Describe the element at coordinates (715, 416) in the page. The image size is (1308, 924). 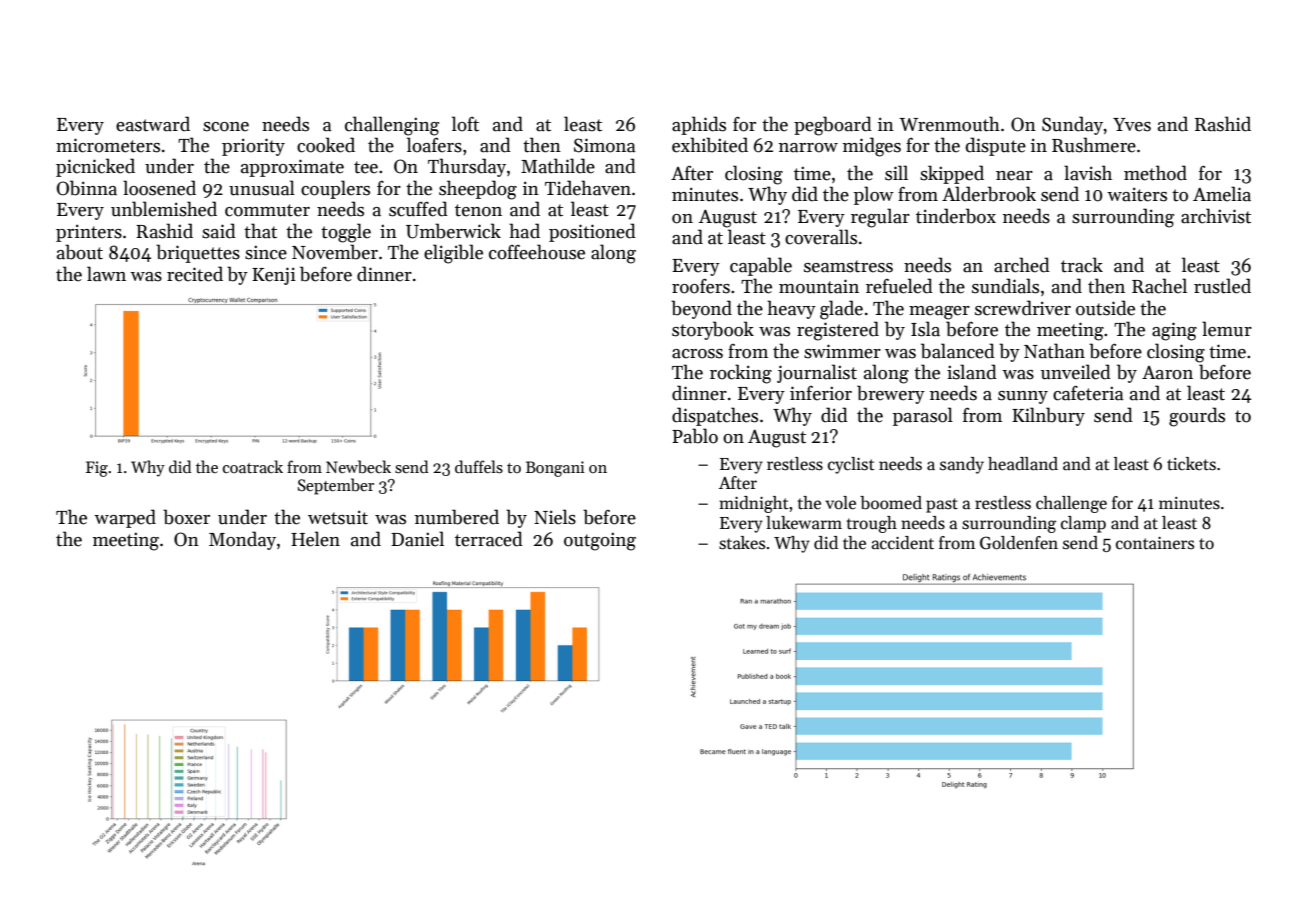
I see `dispatches` at that location.
